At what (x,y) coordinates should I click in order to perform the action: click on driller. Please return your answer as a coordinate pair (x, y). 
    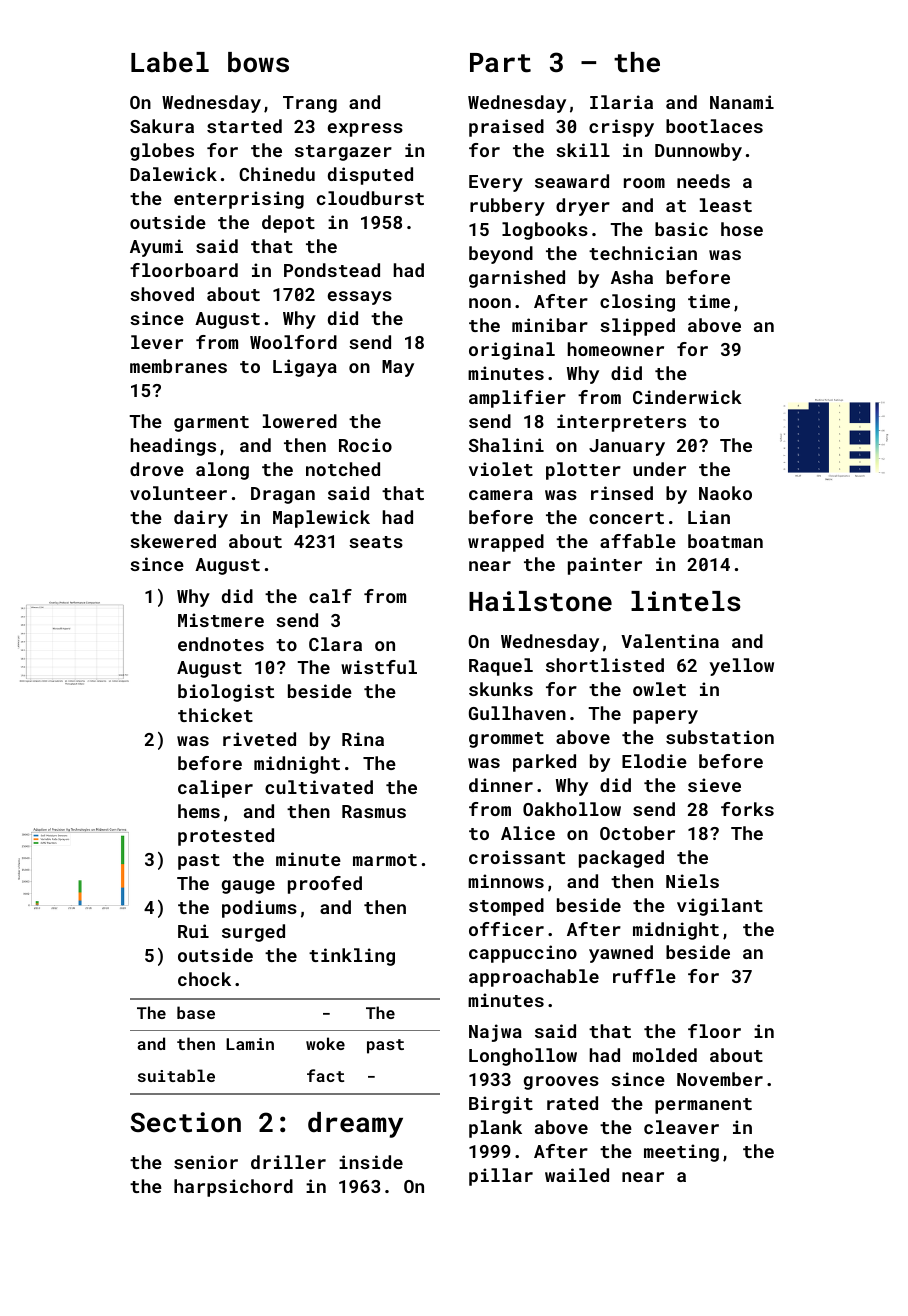
    Looking at the image, I should click on (288, 1162).
